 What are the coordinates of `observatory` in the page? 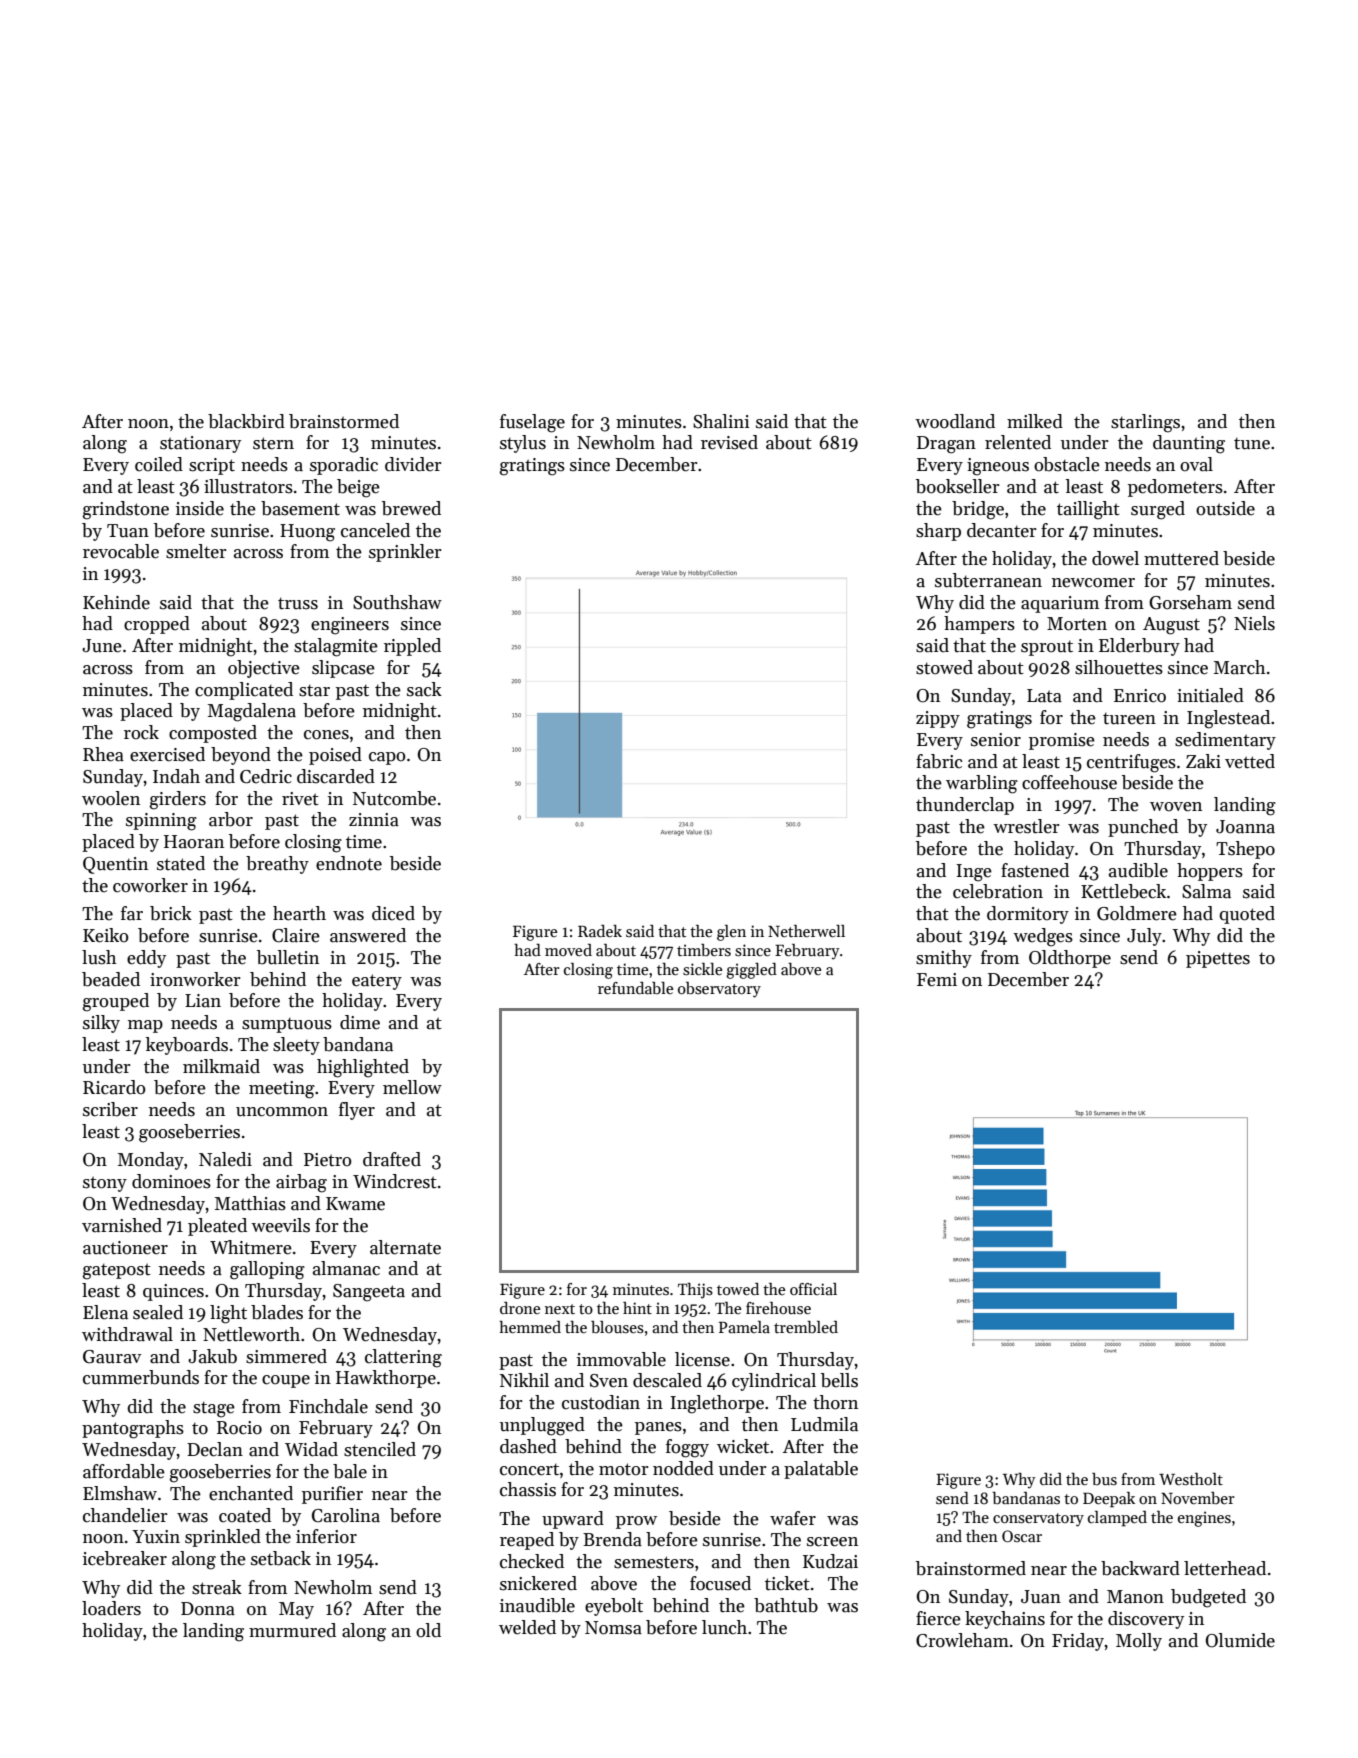 It's located at (719, 990).
